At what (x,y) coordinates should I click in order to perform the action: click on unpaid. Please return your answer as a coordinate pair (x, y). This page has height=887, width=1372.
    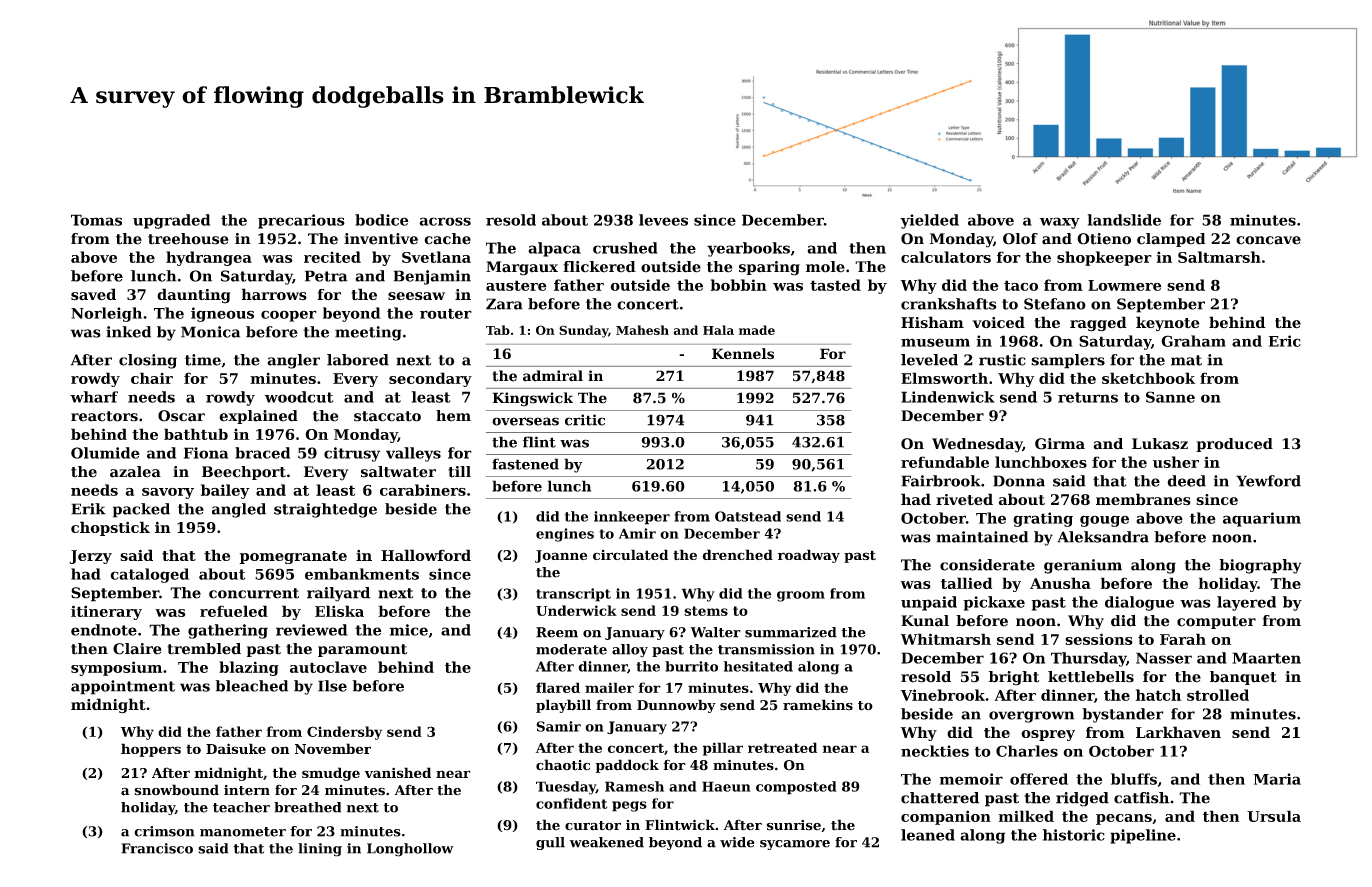
    Looking at the image, I should click on (929, 603).
